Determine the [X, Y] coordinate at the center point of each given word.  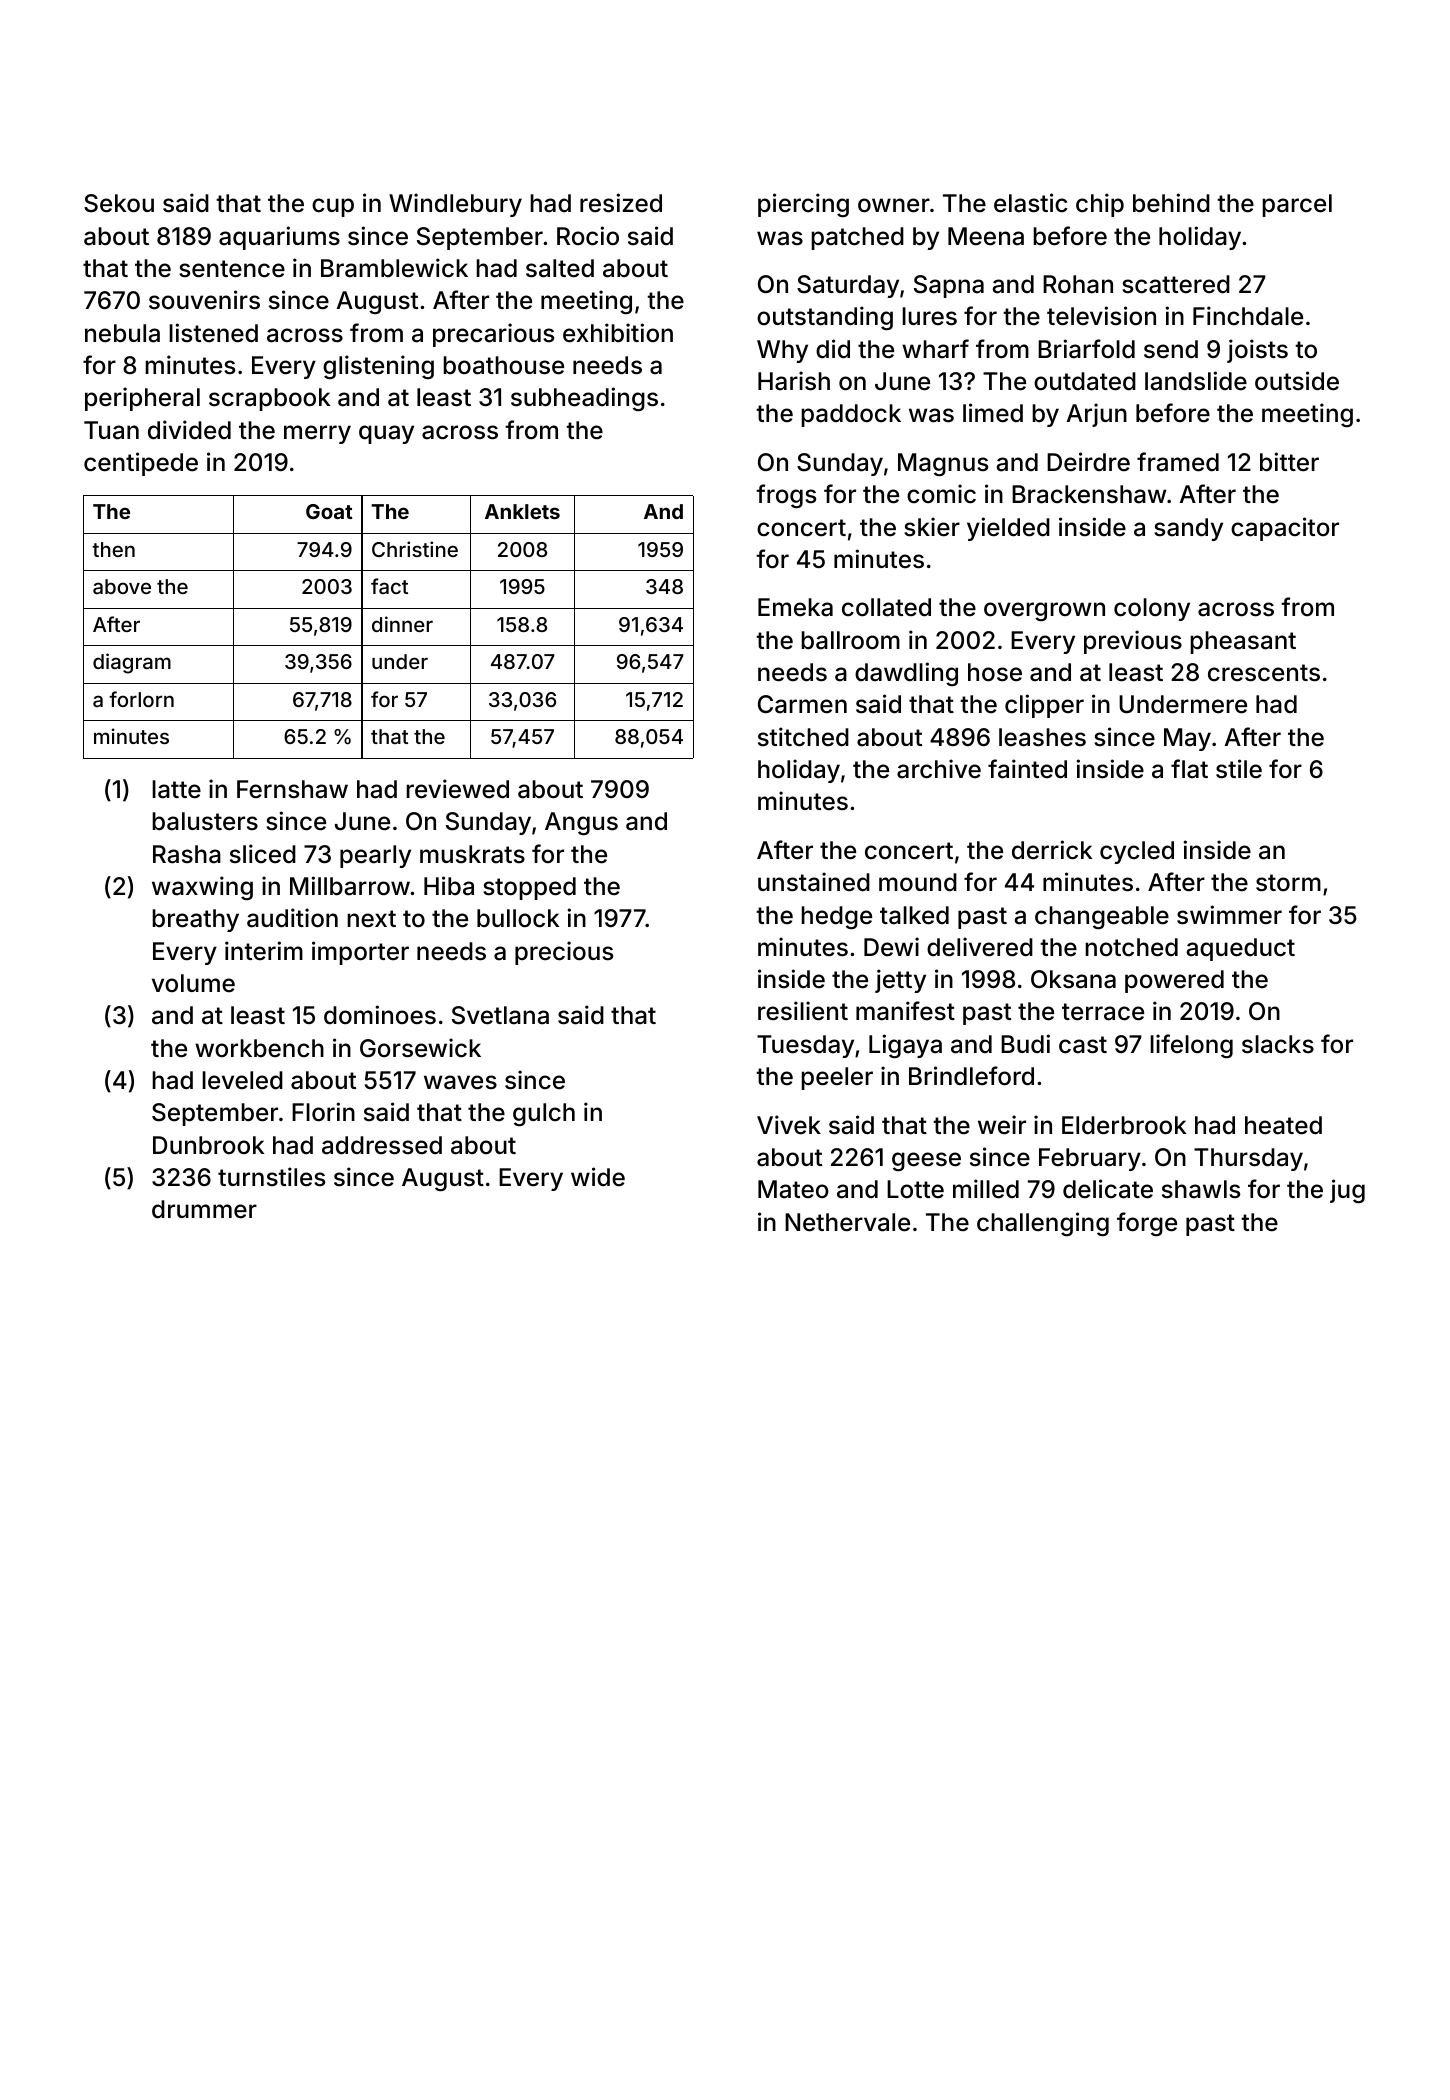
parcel [1297, 205]
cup [333, 207]
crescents [1264, 673]
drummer [204, 1209]
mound [918, 882]
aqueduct [1240, 949]
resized [621, 203]
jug [1347, 1191]
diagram [132, 663]
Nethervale [847, 1222]
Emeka [795, 607]
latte [176, 789]
